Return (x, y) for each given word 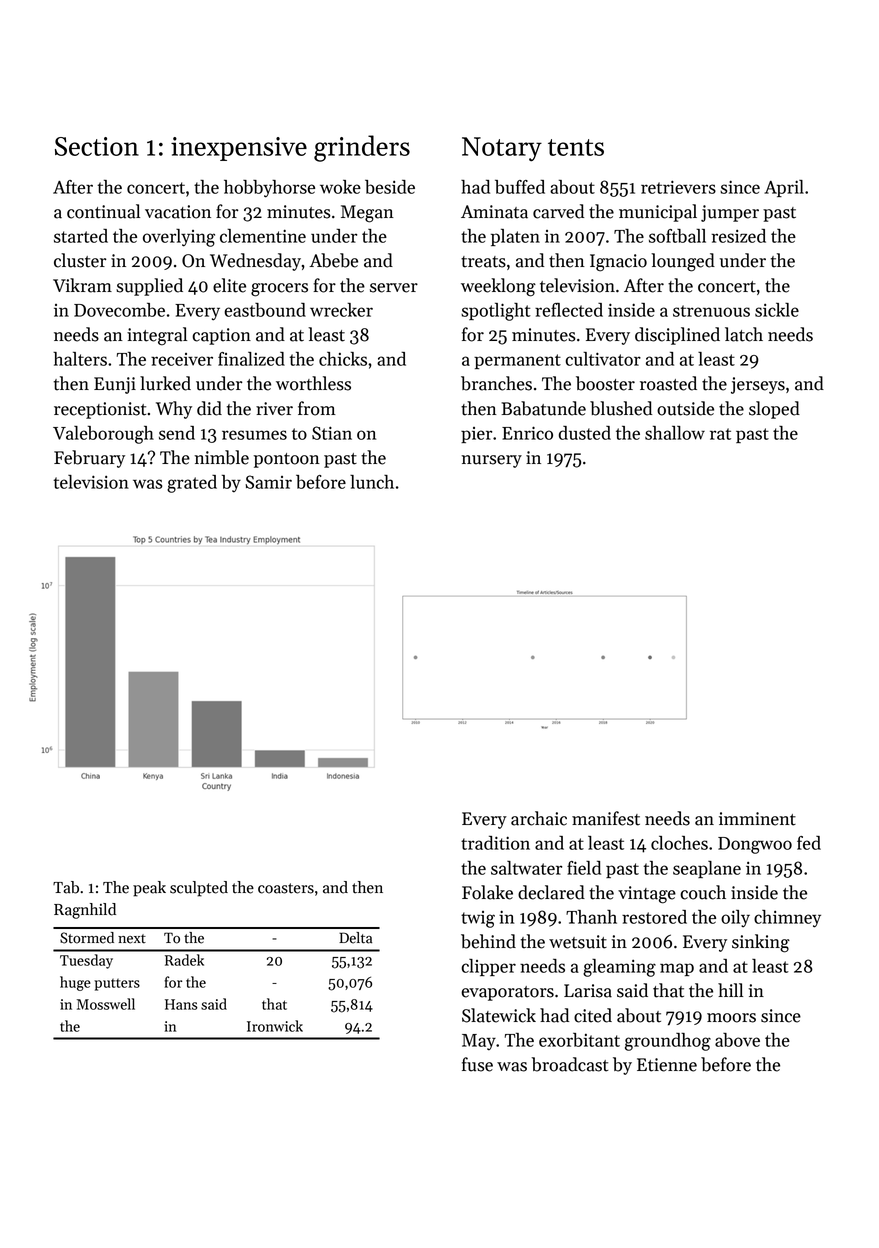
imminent (757, 819)
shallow (675, 433)
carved (558, 211)
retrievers (678, 187)
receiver (182, 359)
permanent (517, 361)
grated (192, 484)
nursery (491, 461)
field (584, 868)
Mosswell (106, 1004)
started (81, 236)
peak (149, 889)
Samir (268, 482)
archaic (539, 818)
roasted (668, 383)
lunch (372, 482)
